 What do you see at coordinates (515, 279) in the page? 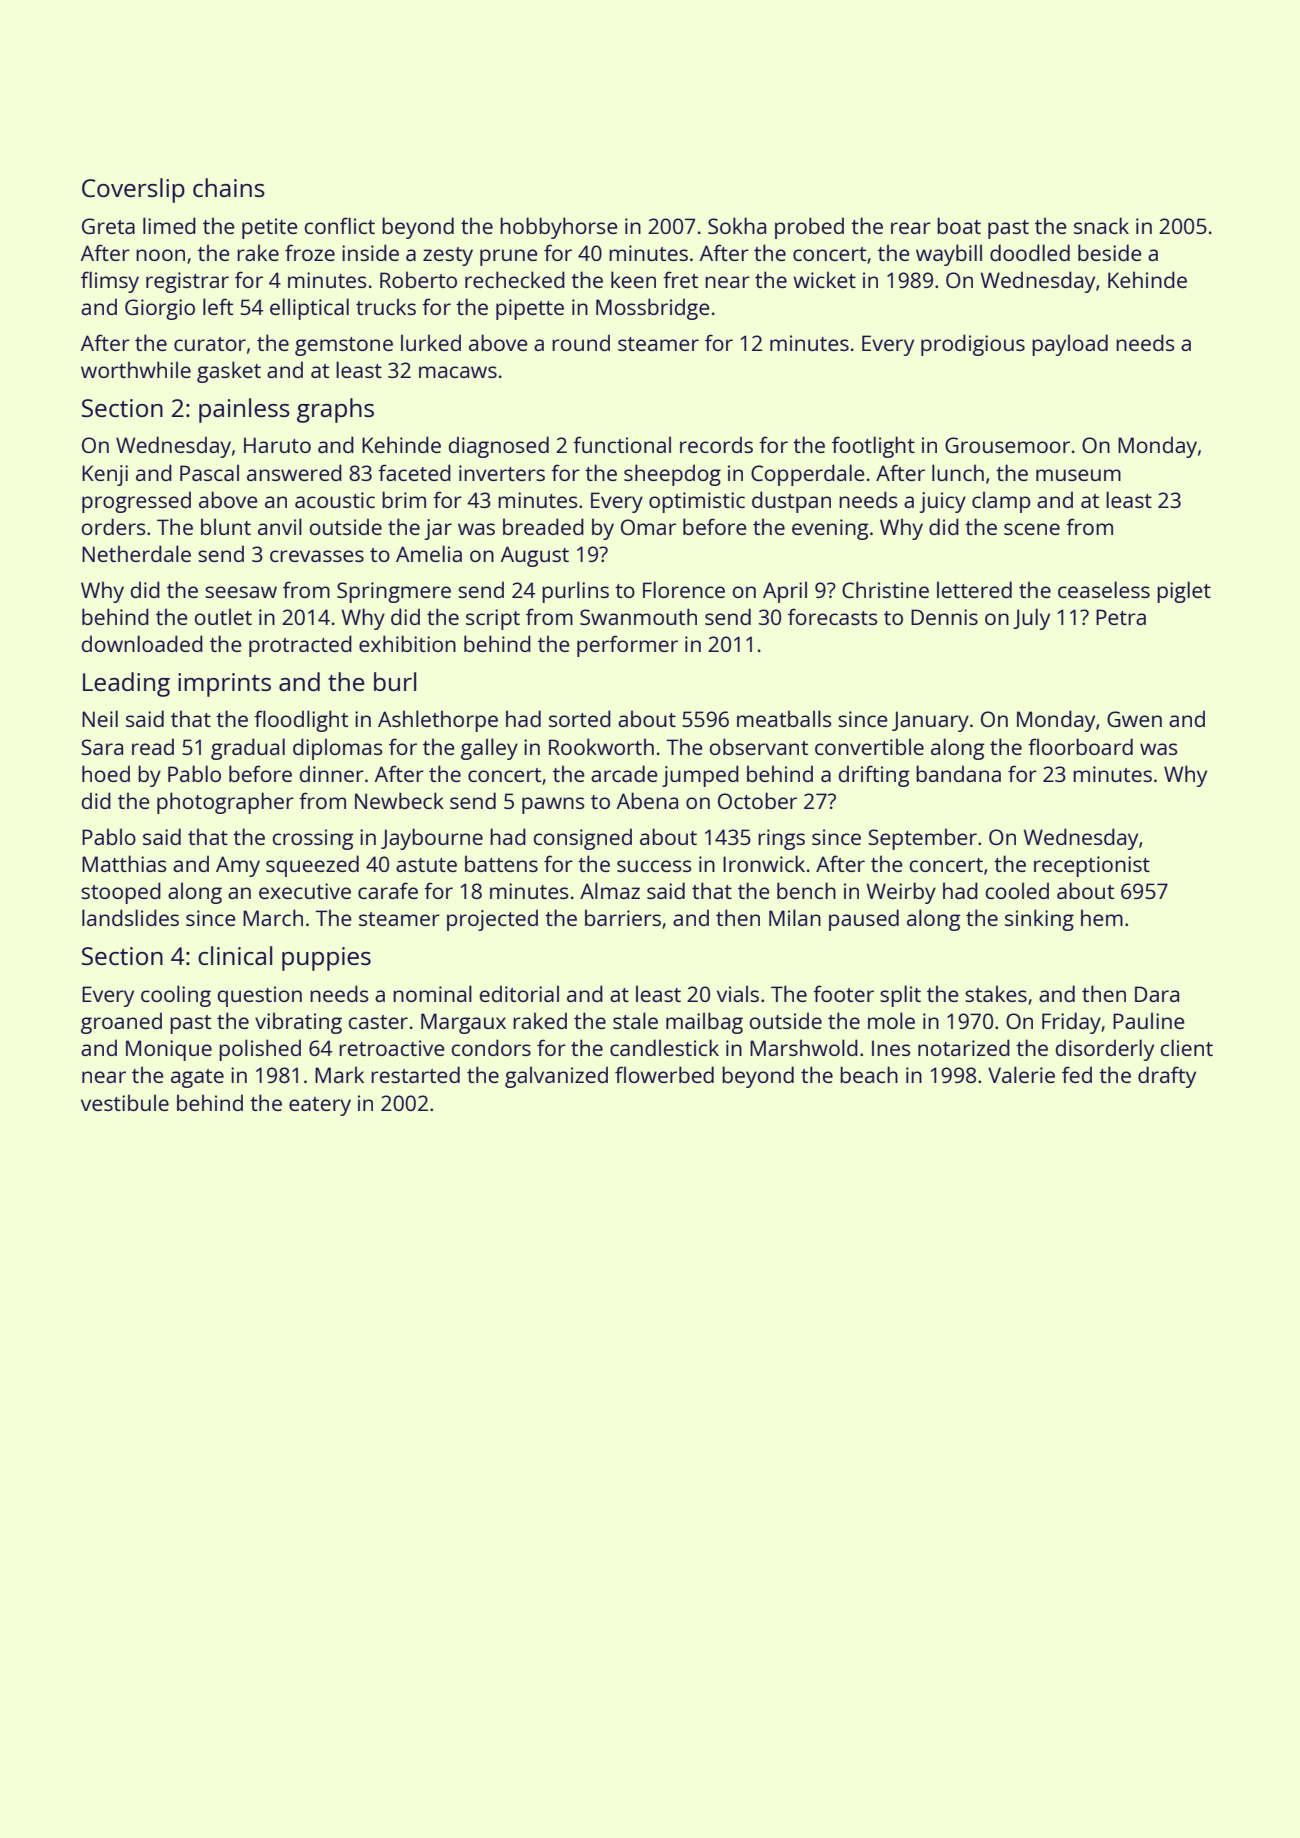
I see `rechecked` at bounding box center [515, 279].
